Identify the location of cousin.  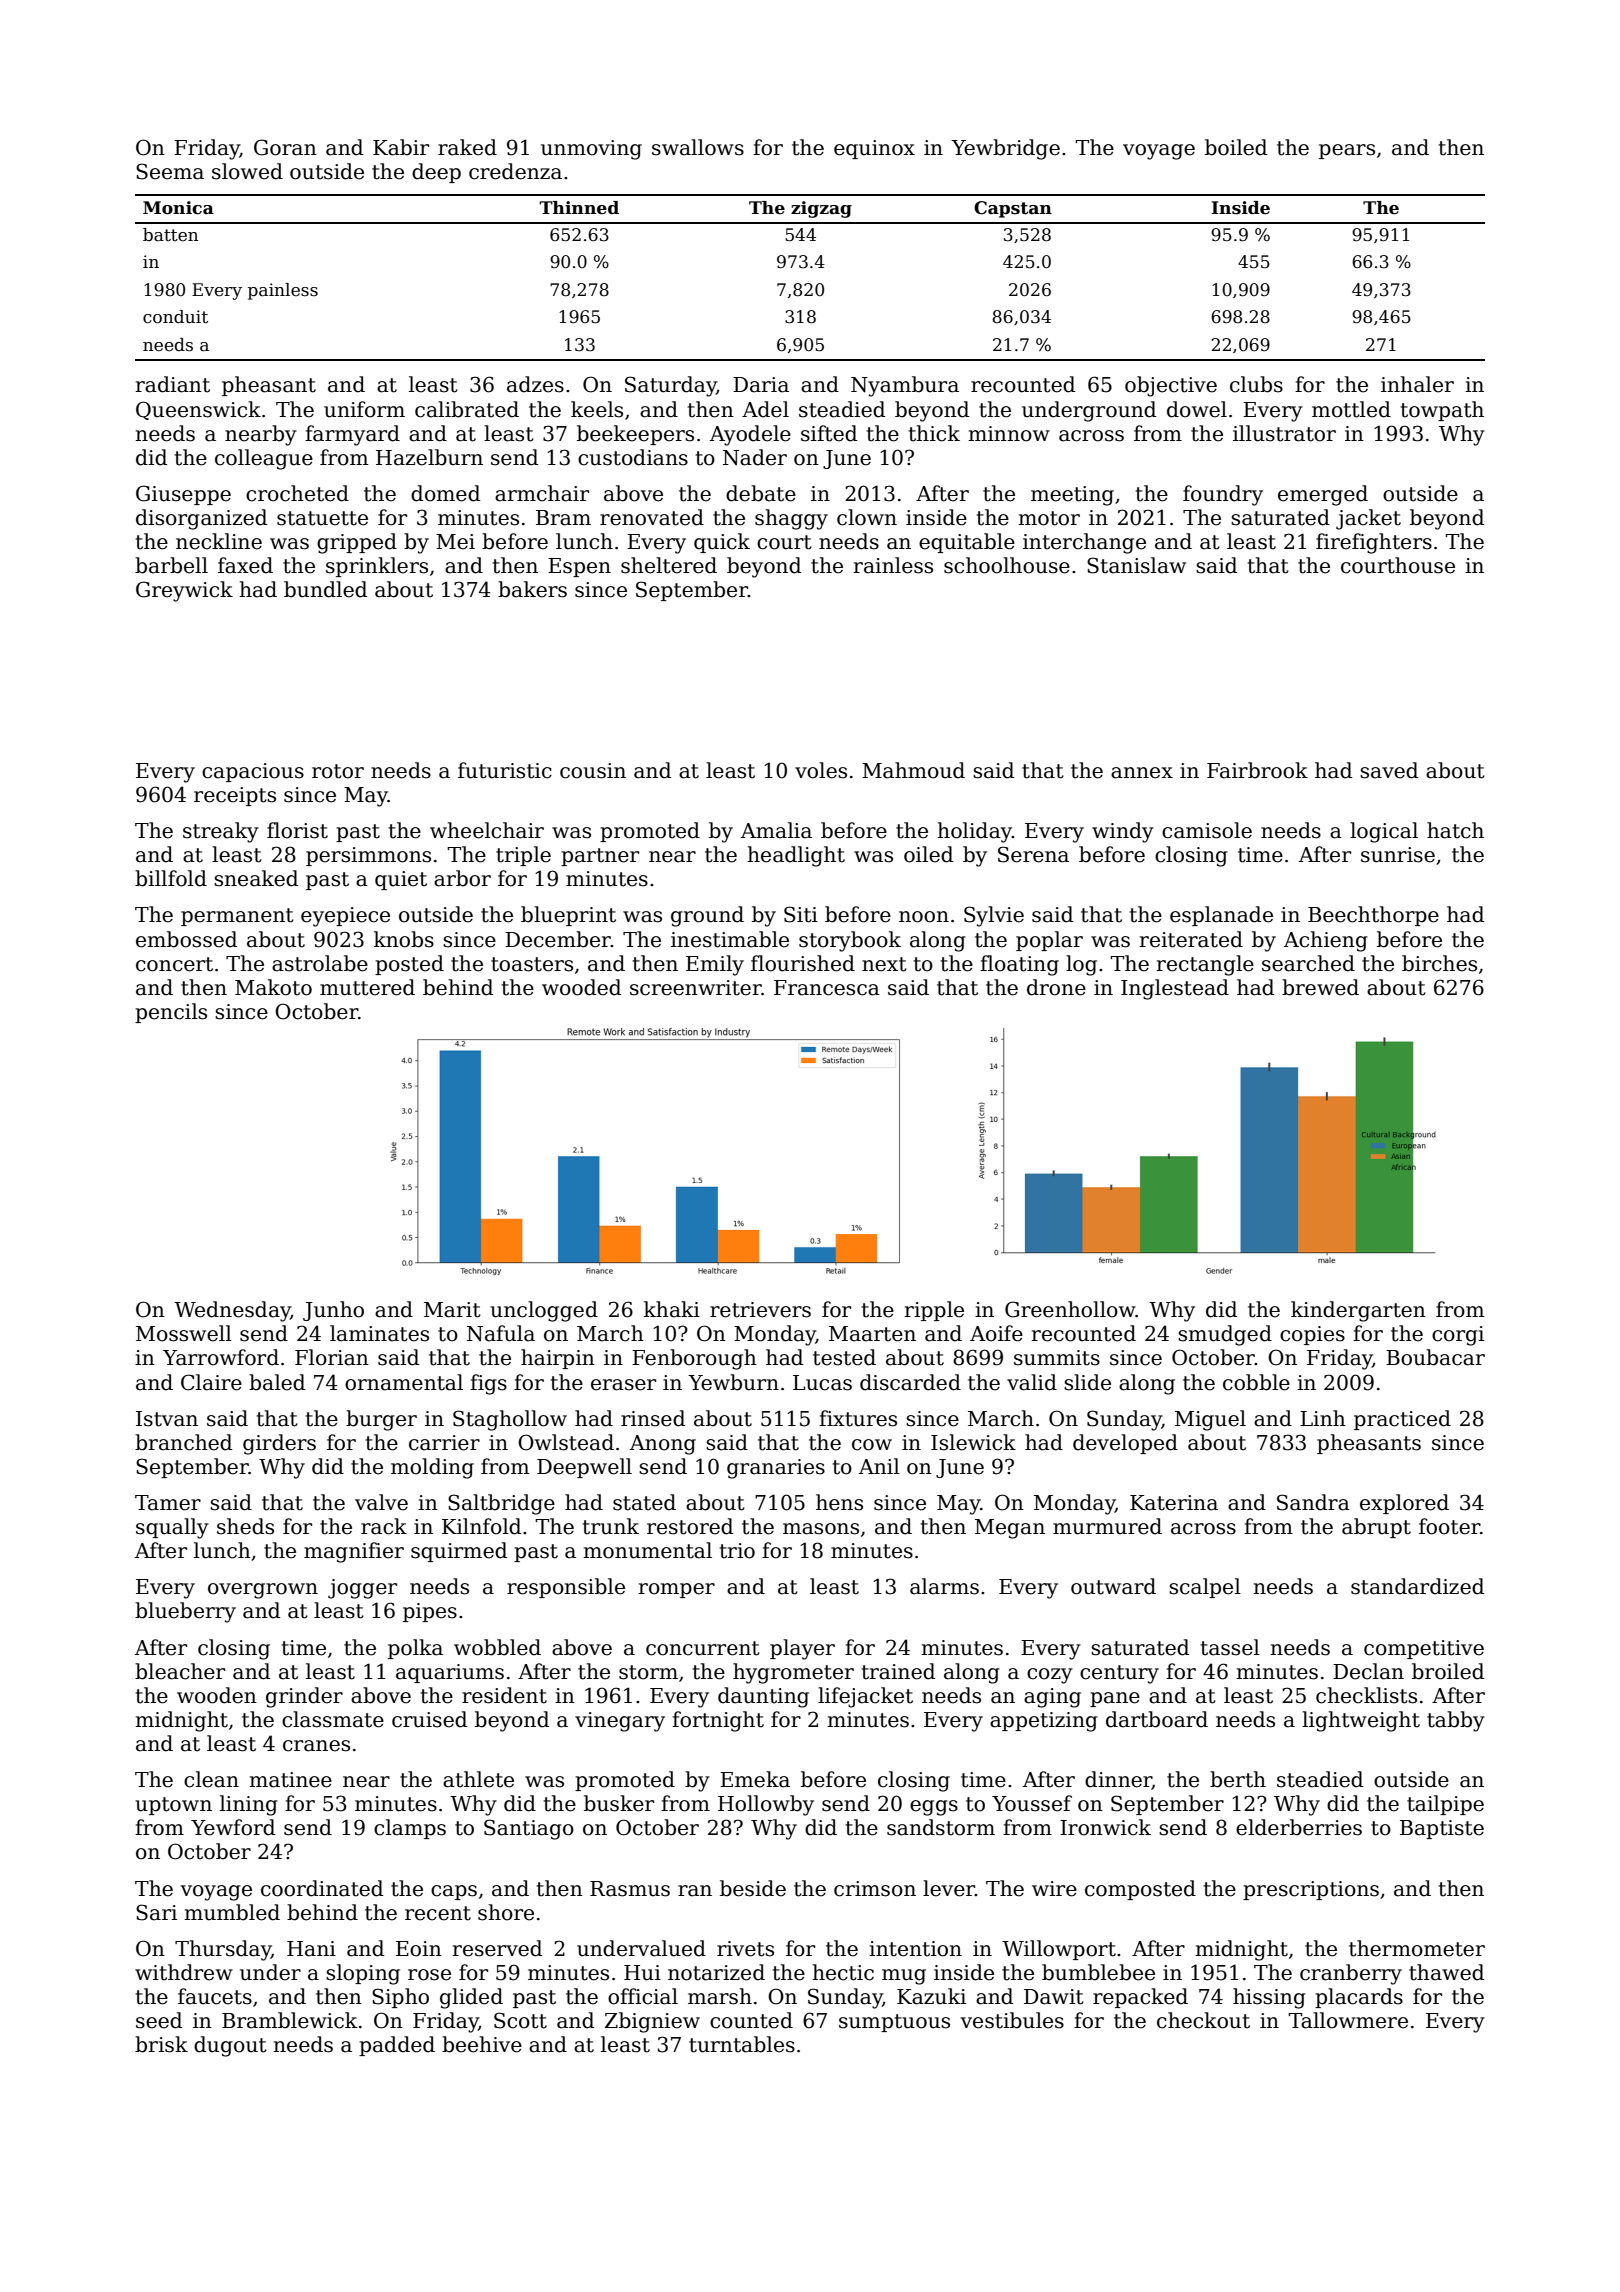
(593, 771).
